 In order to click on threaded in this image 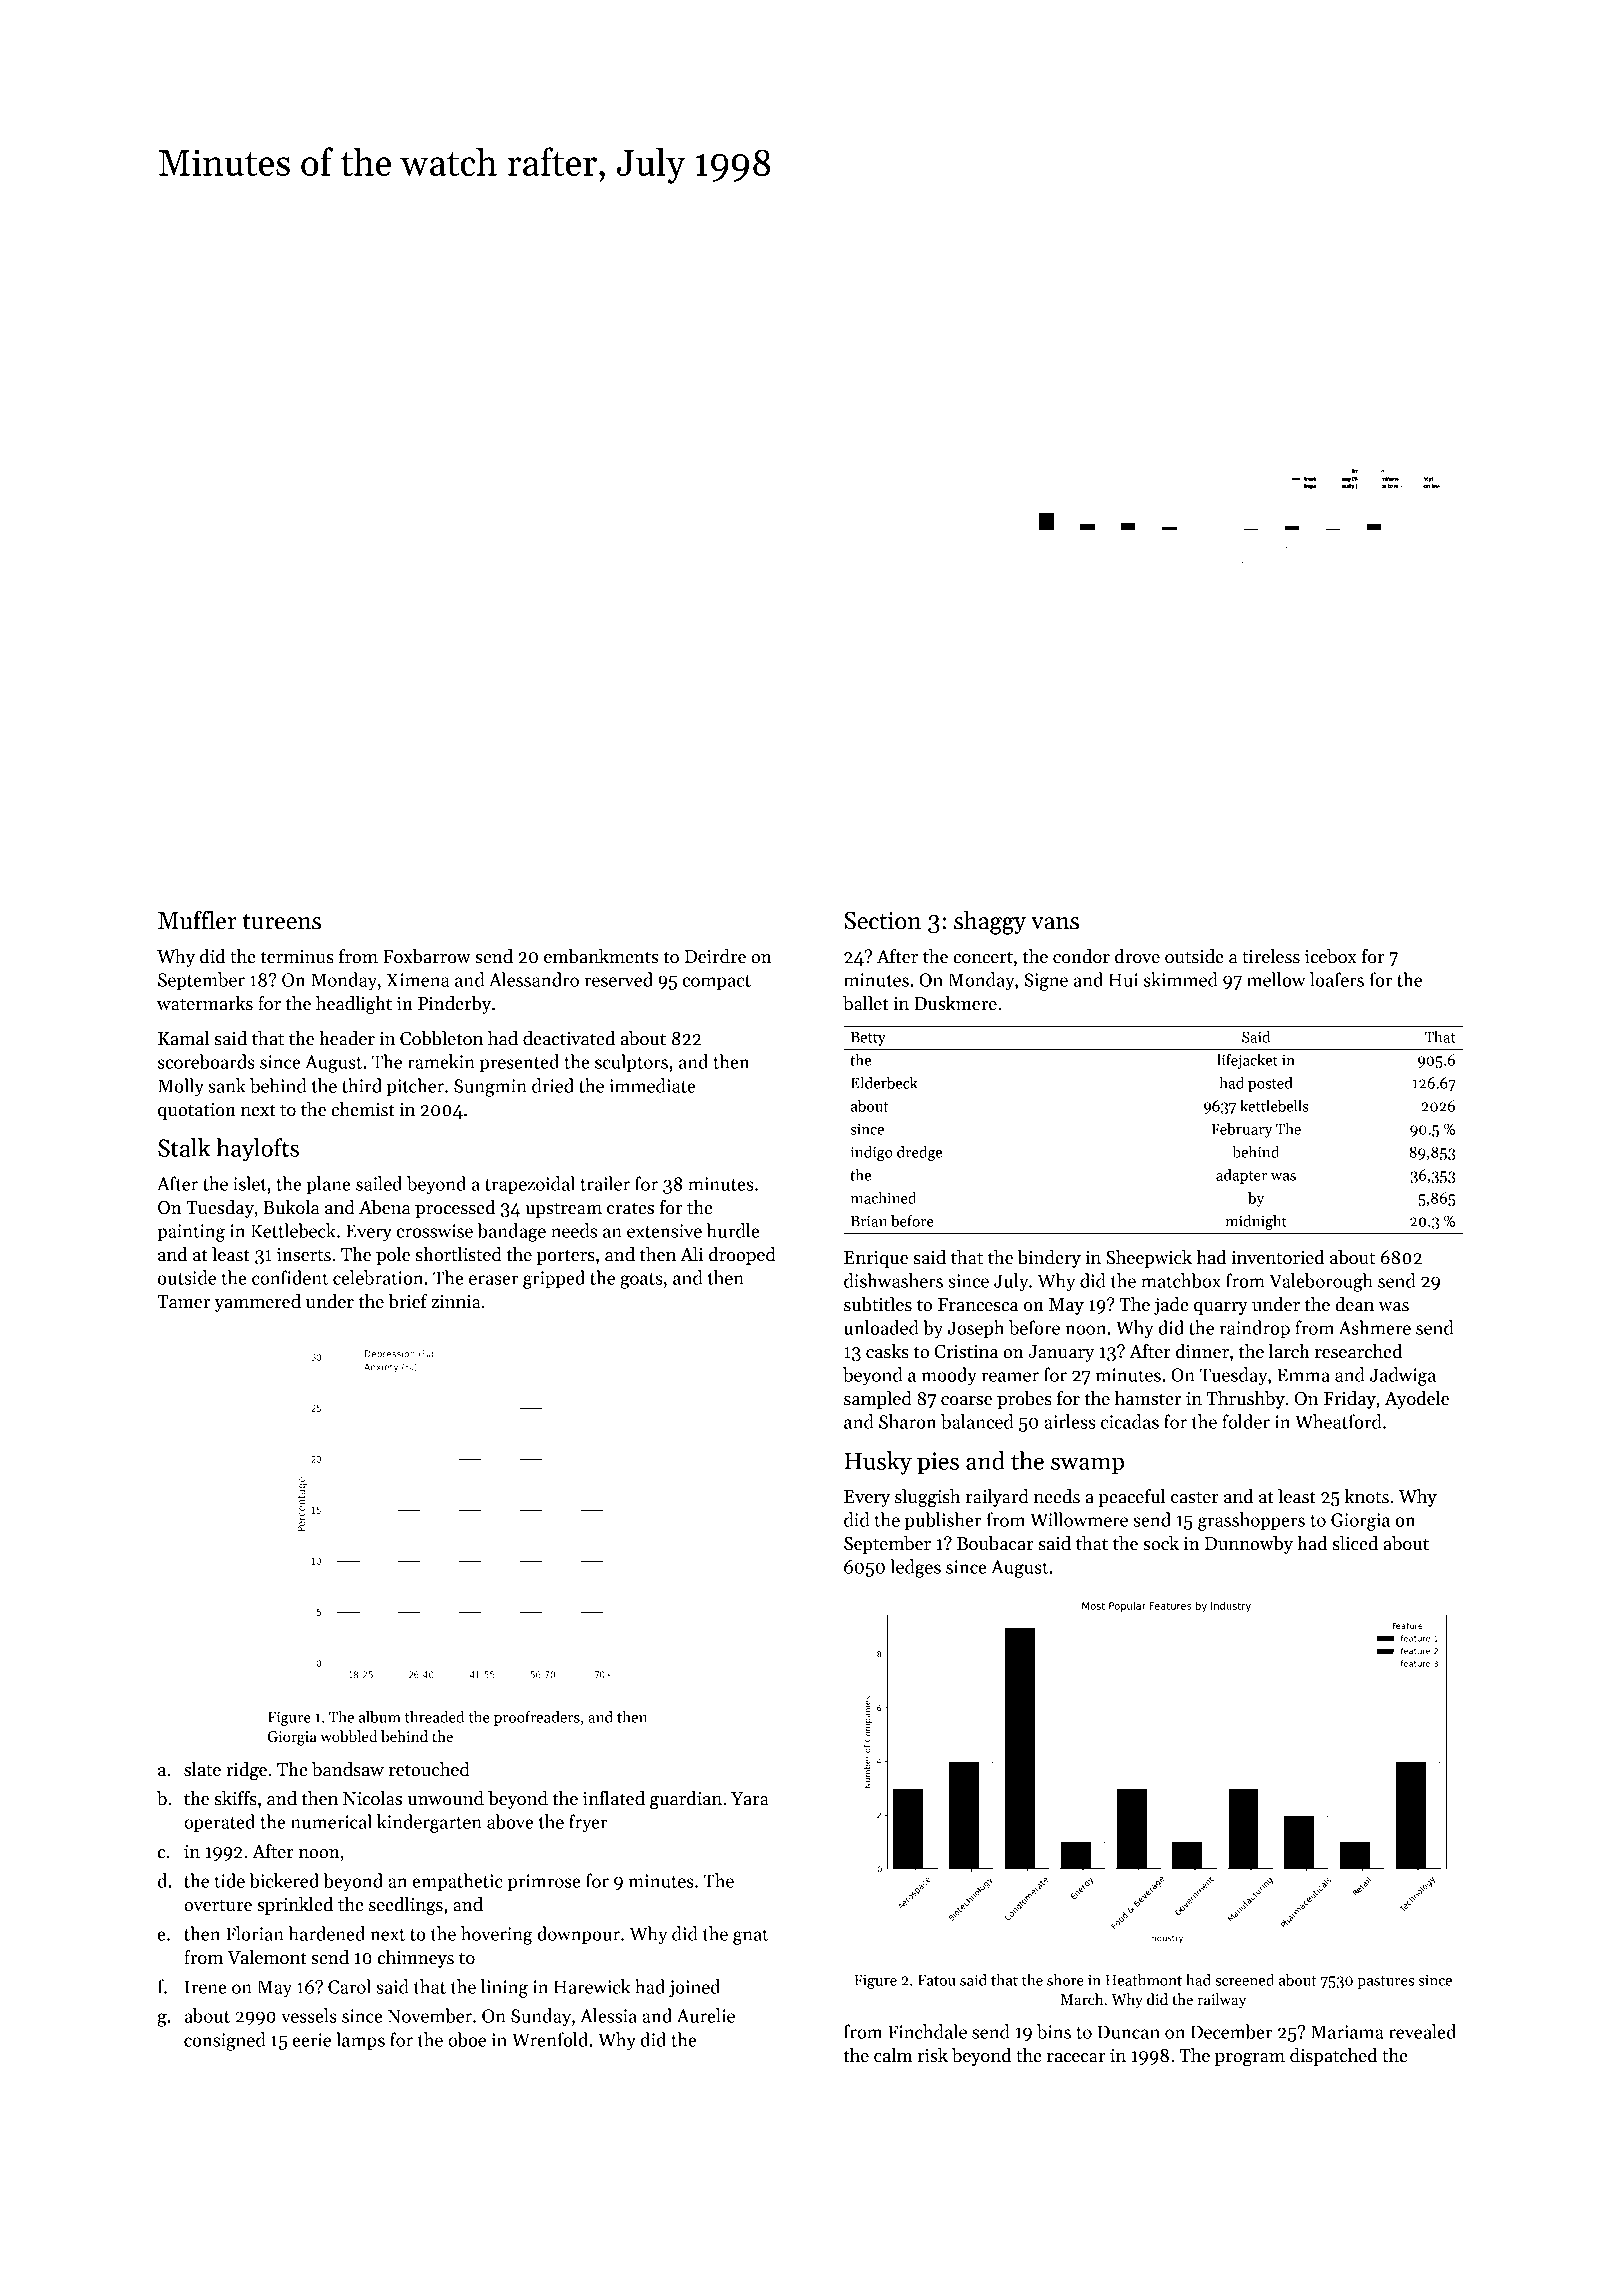, I will do `click(434, 1717)`.
